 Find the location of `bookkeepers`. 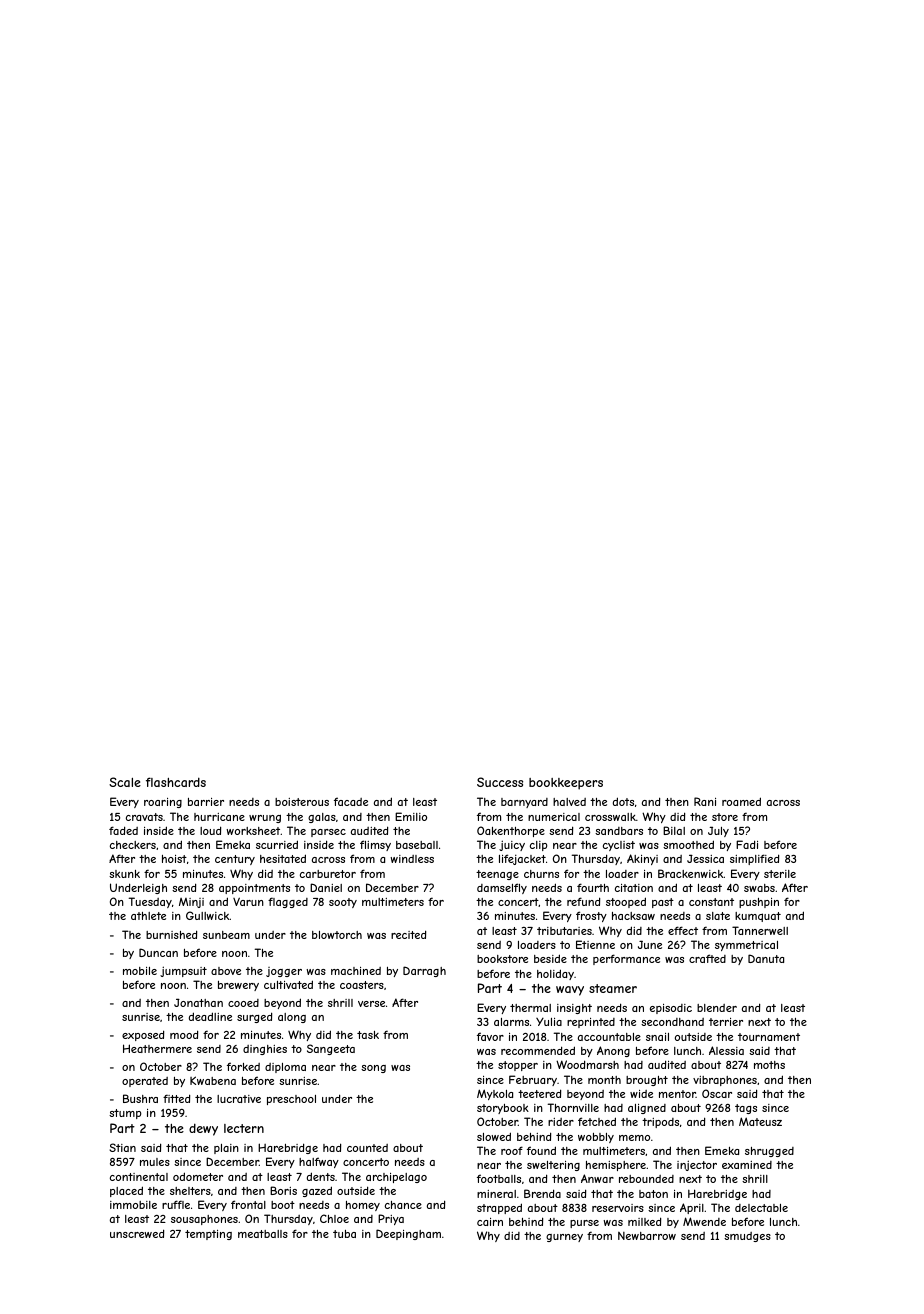

bookkeepers is located at coordinates (566, 784).
